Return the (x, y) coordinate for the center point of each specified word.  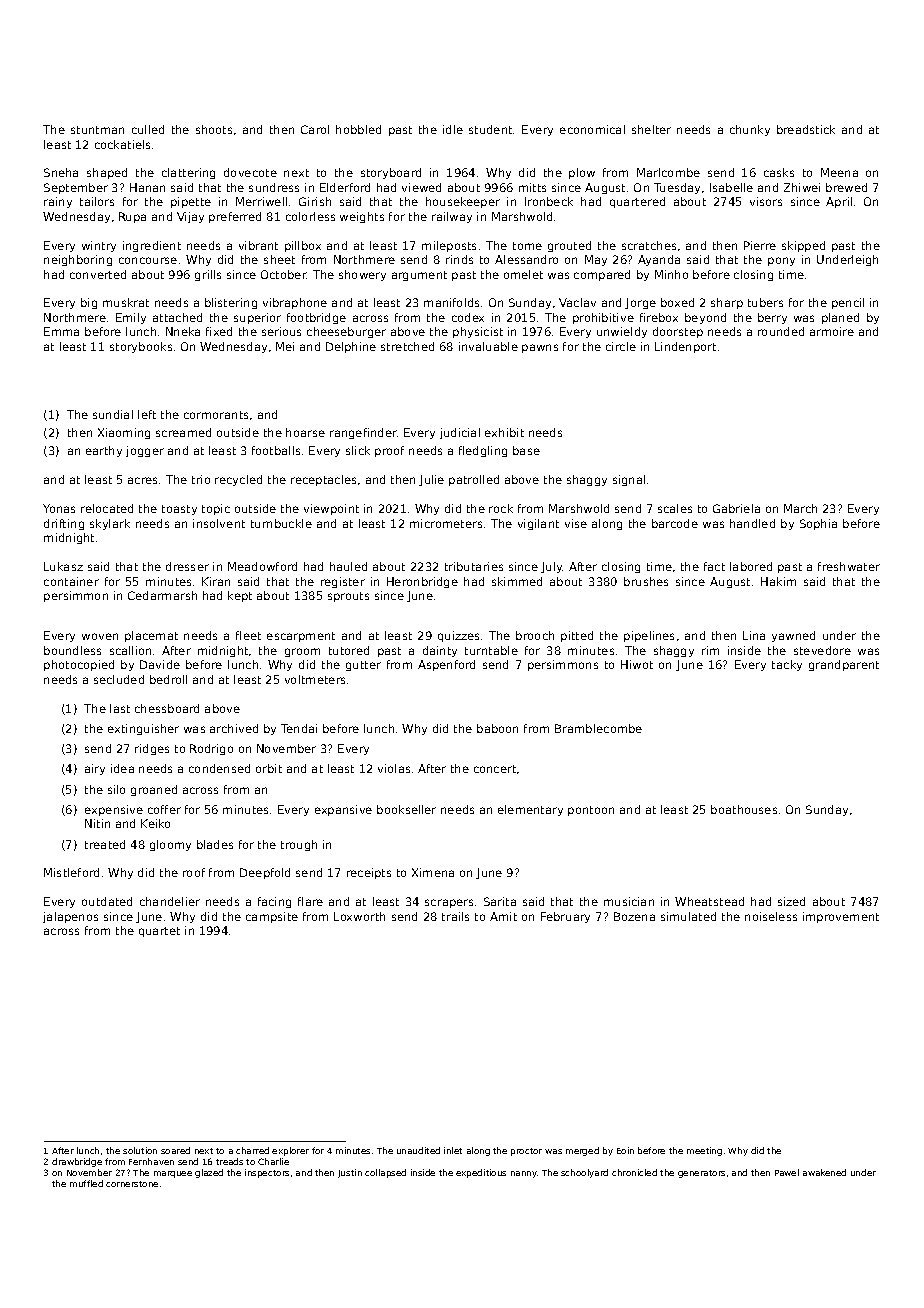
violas (394, 768)
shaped (107, 173)
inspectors (267, 1173)
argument (419, 276)
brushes (646, 581)
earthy (104, 451)
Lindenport (685, 347)
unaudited (418, 1150)
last (120, 708)
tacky (787, 665)
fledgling (483, 451)
